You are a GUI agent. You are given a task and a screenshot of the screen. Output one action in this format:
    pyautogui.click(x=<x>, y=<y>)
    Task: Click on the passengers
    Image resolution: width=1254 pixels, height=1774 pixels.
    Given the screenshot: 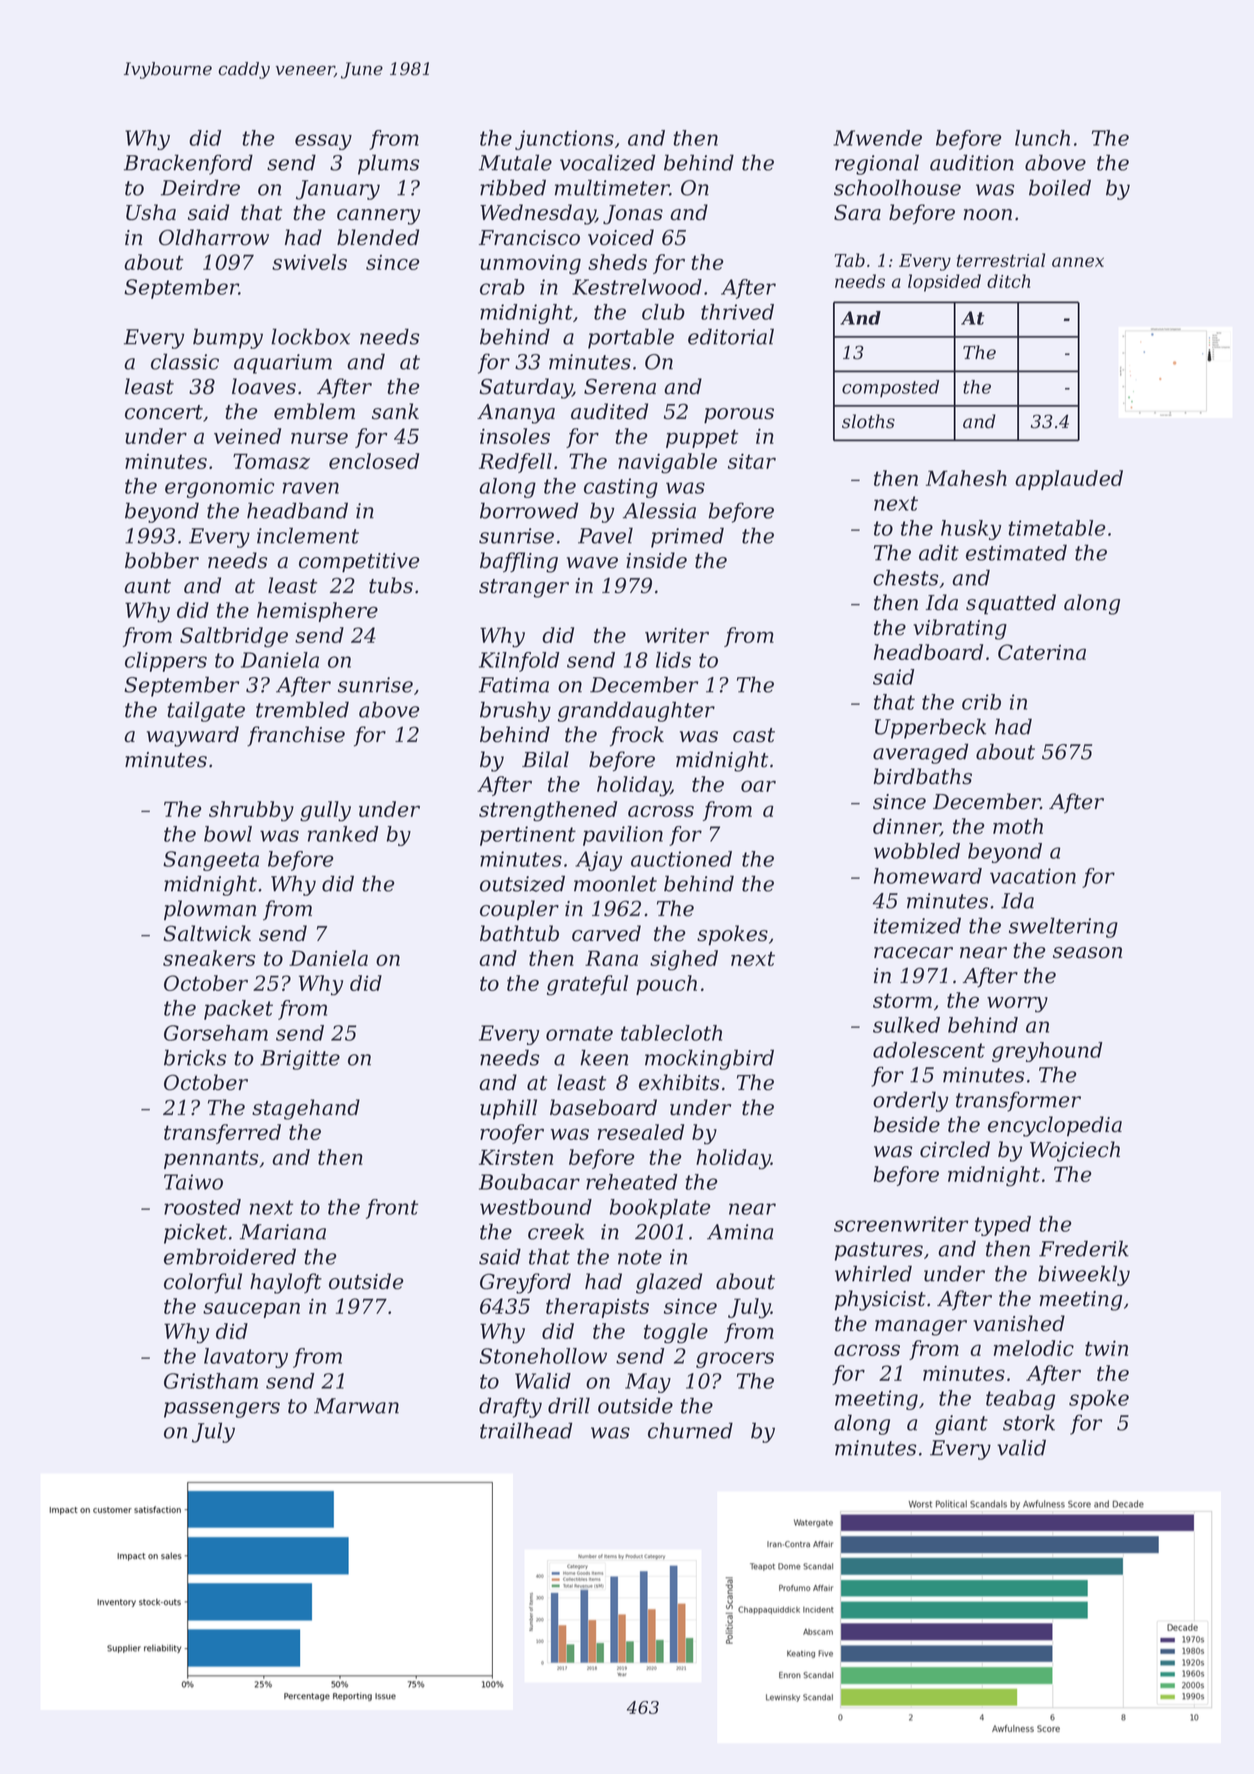 What is the action you would take?
    pyautogui.click(x=222, y=1410)
